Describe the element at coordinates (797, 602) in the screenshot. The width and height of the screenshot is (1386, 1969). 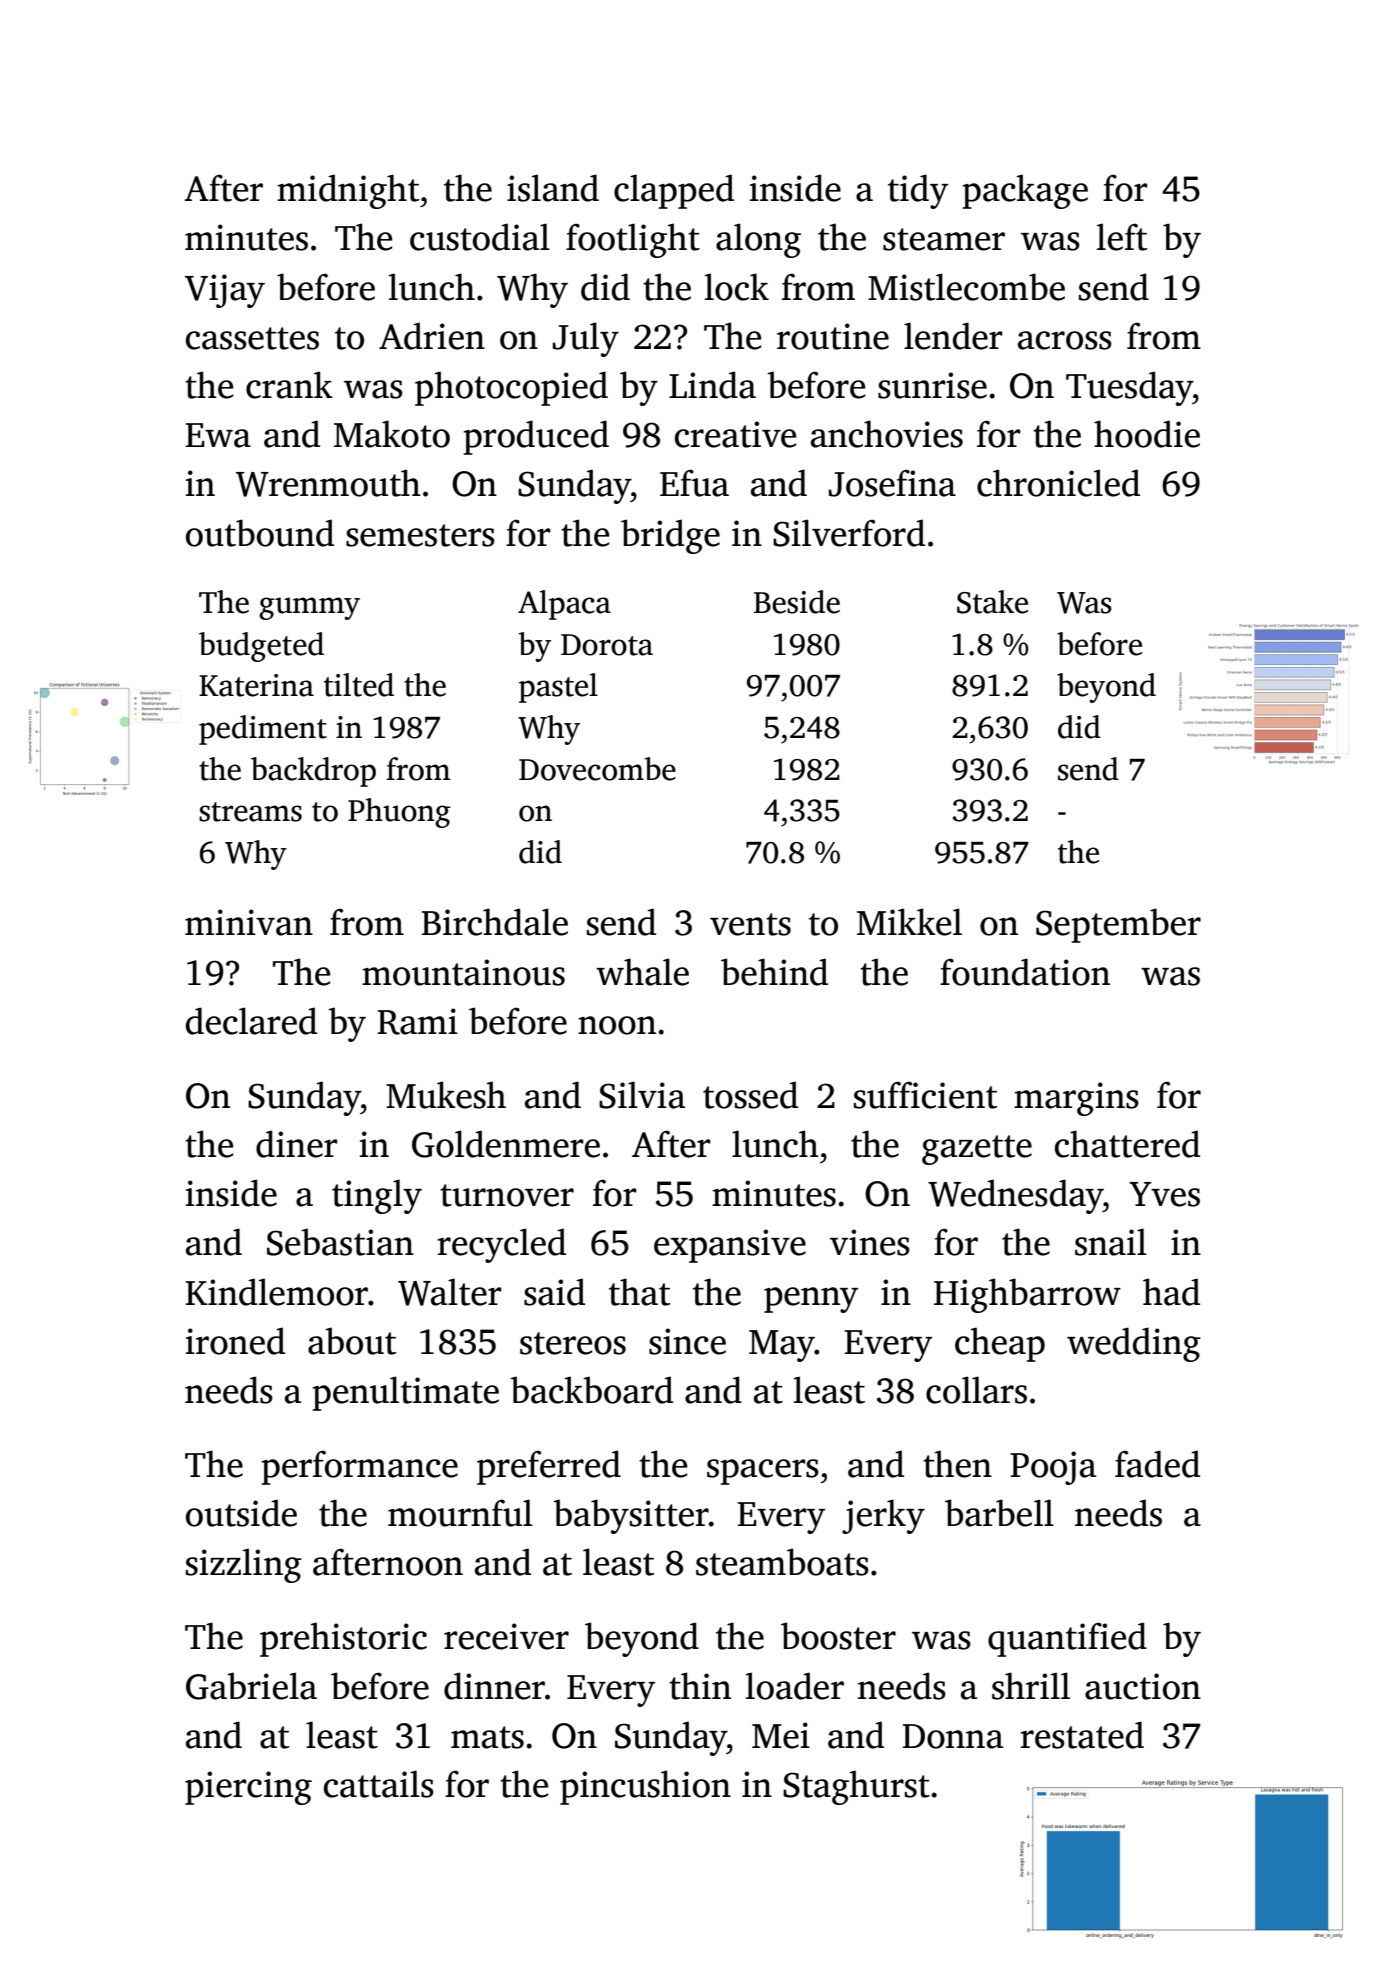
I see `Beside` at that location.
